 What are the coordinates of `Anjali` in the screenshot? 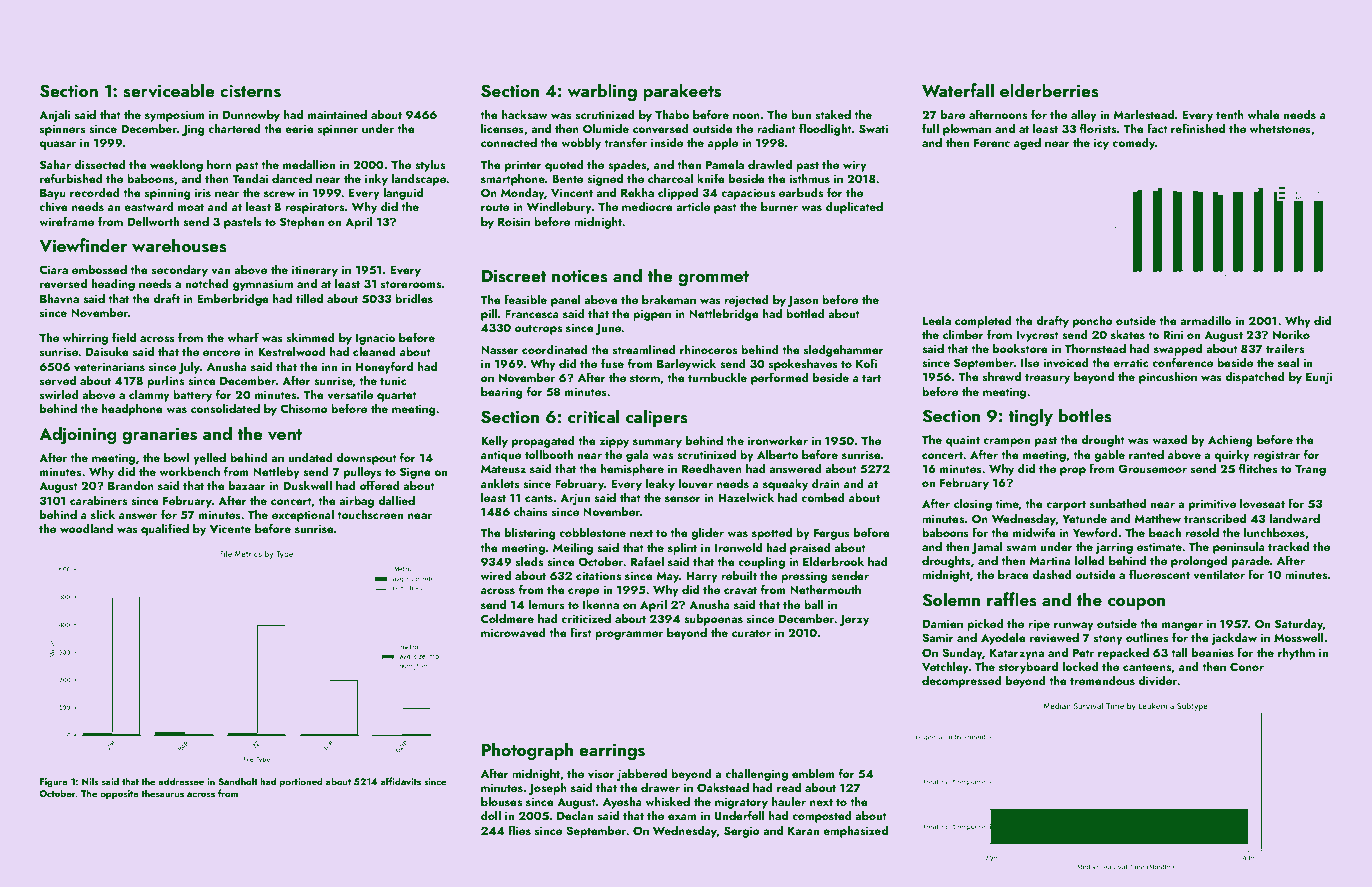 It's located at (54, 116).
